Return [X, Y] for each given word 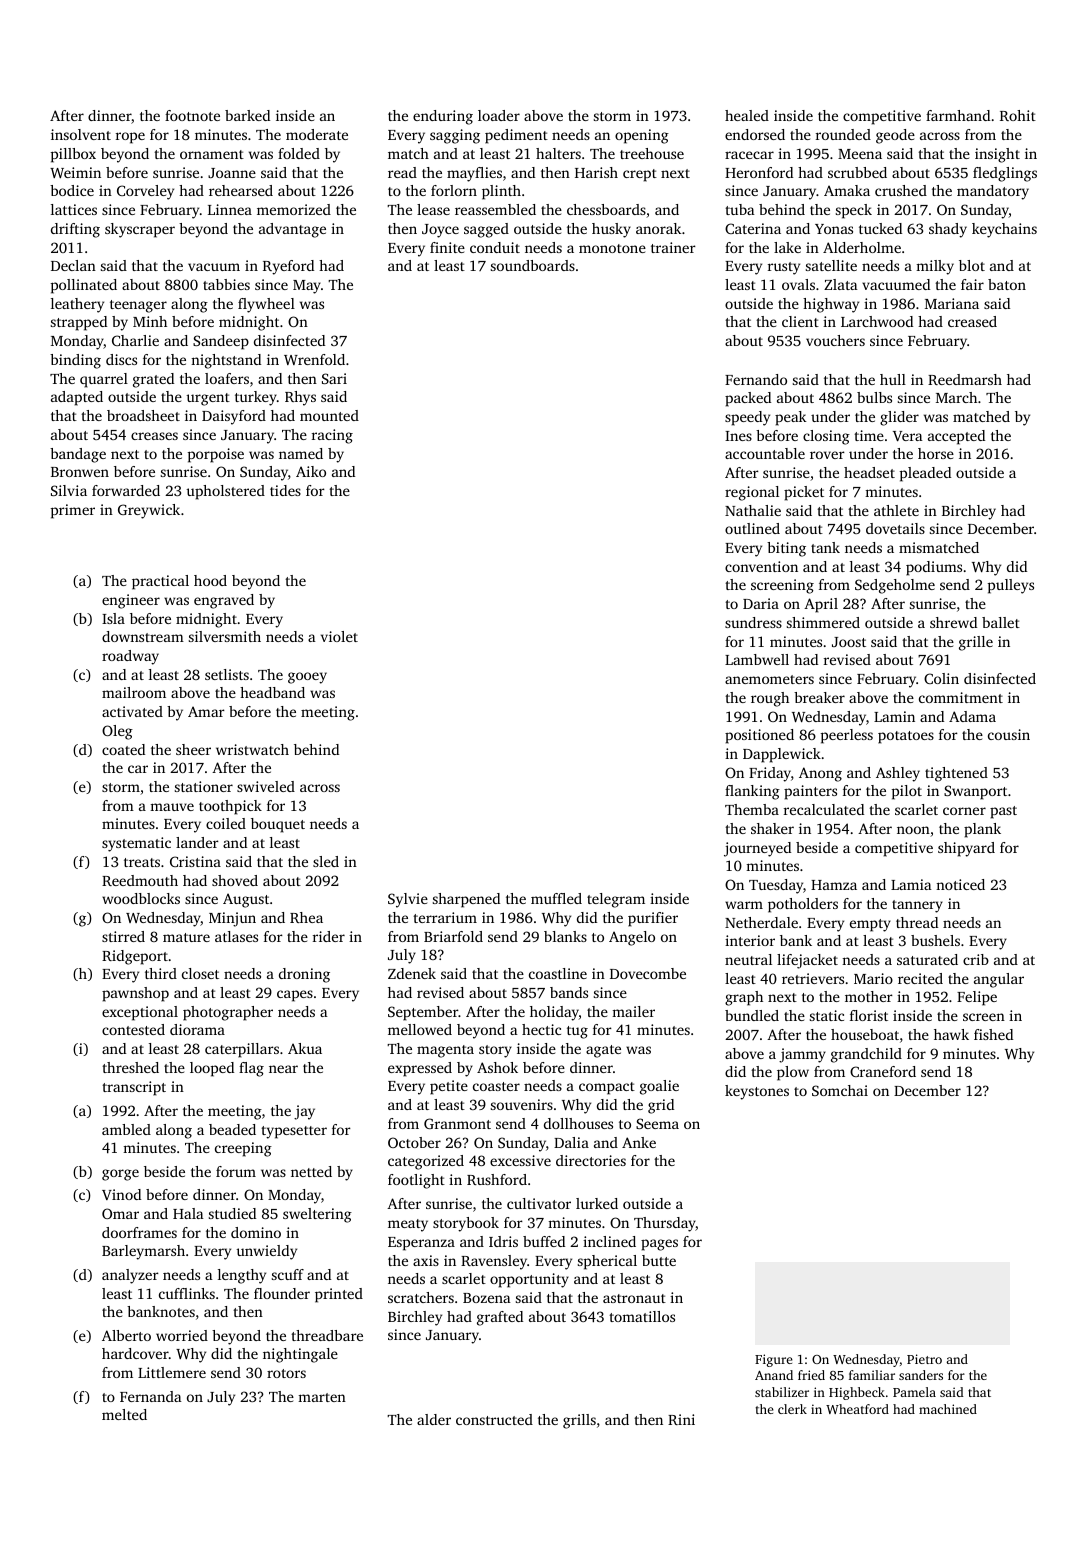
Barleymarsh [143, 1252]
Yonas [834, 229]
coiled [226, 823]
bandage [78, 455]
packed [748, 399]
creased [972, 321]
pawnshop [135, 994]
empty [870, 925]
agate [603, 1051]
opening [642, 136]
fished [993, 1034]
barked [247, 115]
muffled [556, 898]
